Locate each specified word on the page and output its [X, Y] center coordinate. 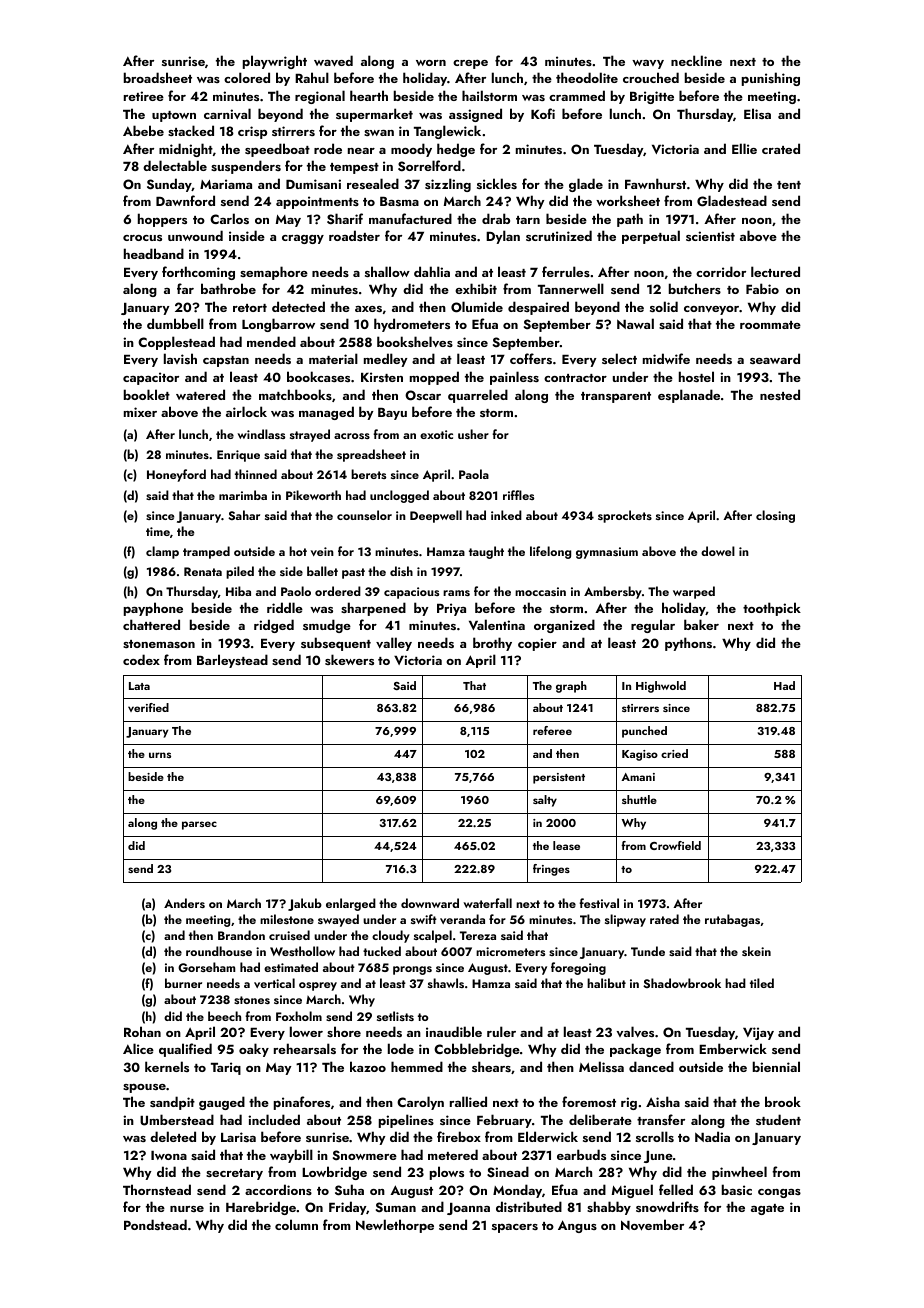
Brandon [241, 935]
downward [430, 903]
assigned [475, 115]
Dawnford [185, 200]
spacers [515, 1228]
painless [514, 378]
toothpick [772, 609]
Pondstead [155, 1224]
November [652, 1225]
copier [537, 644]
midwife [666, 358]
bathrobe [228, 288]
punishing [771, 79]
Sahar [244, 515]
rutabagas [732, 920]
